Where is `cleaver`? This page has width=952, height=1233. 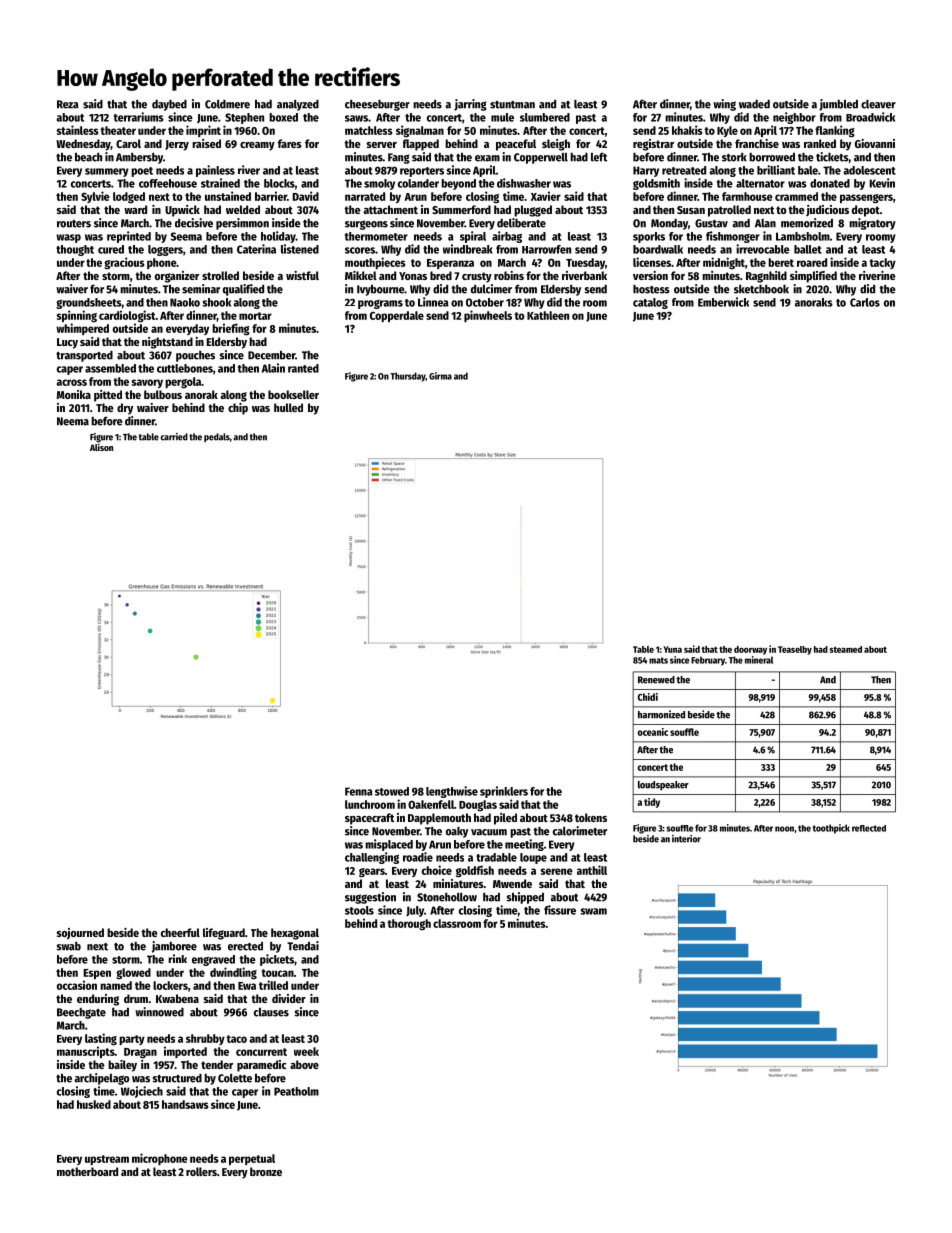
cleaver is located at coordinates (878, 104).
